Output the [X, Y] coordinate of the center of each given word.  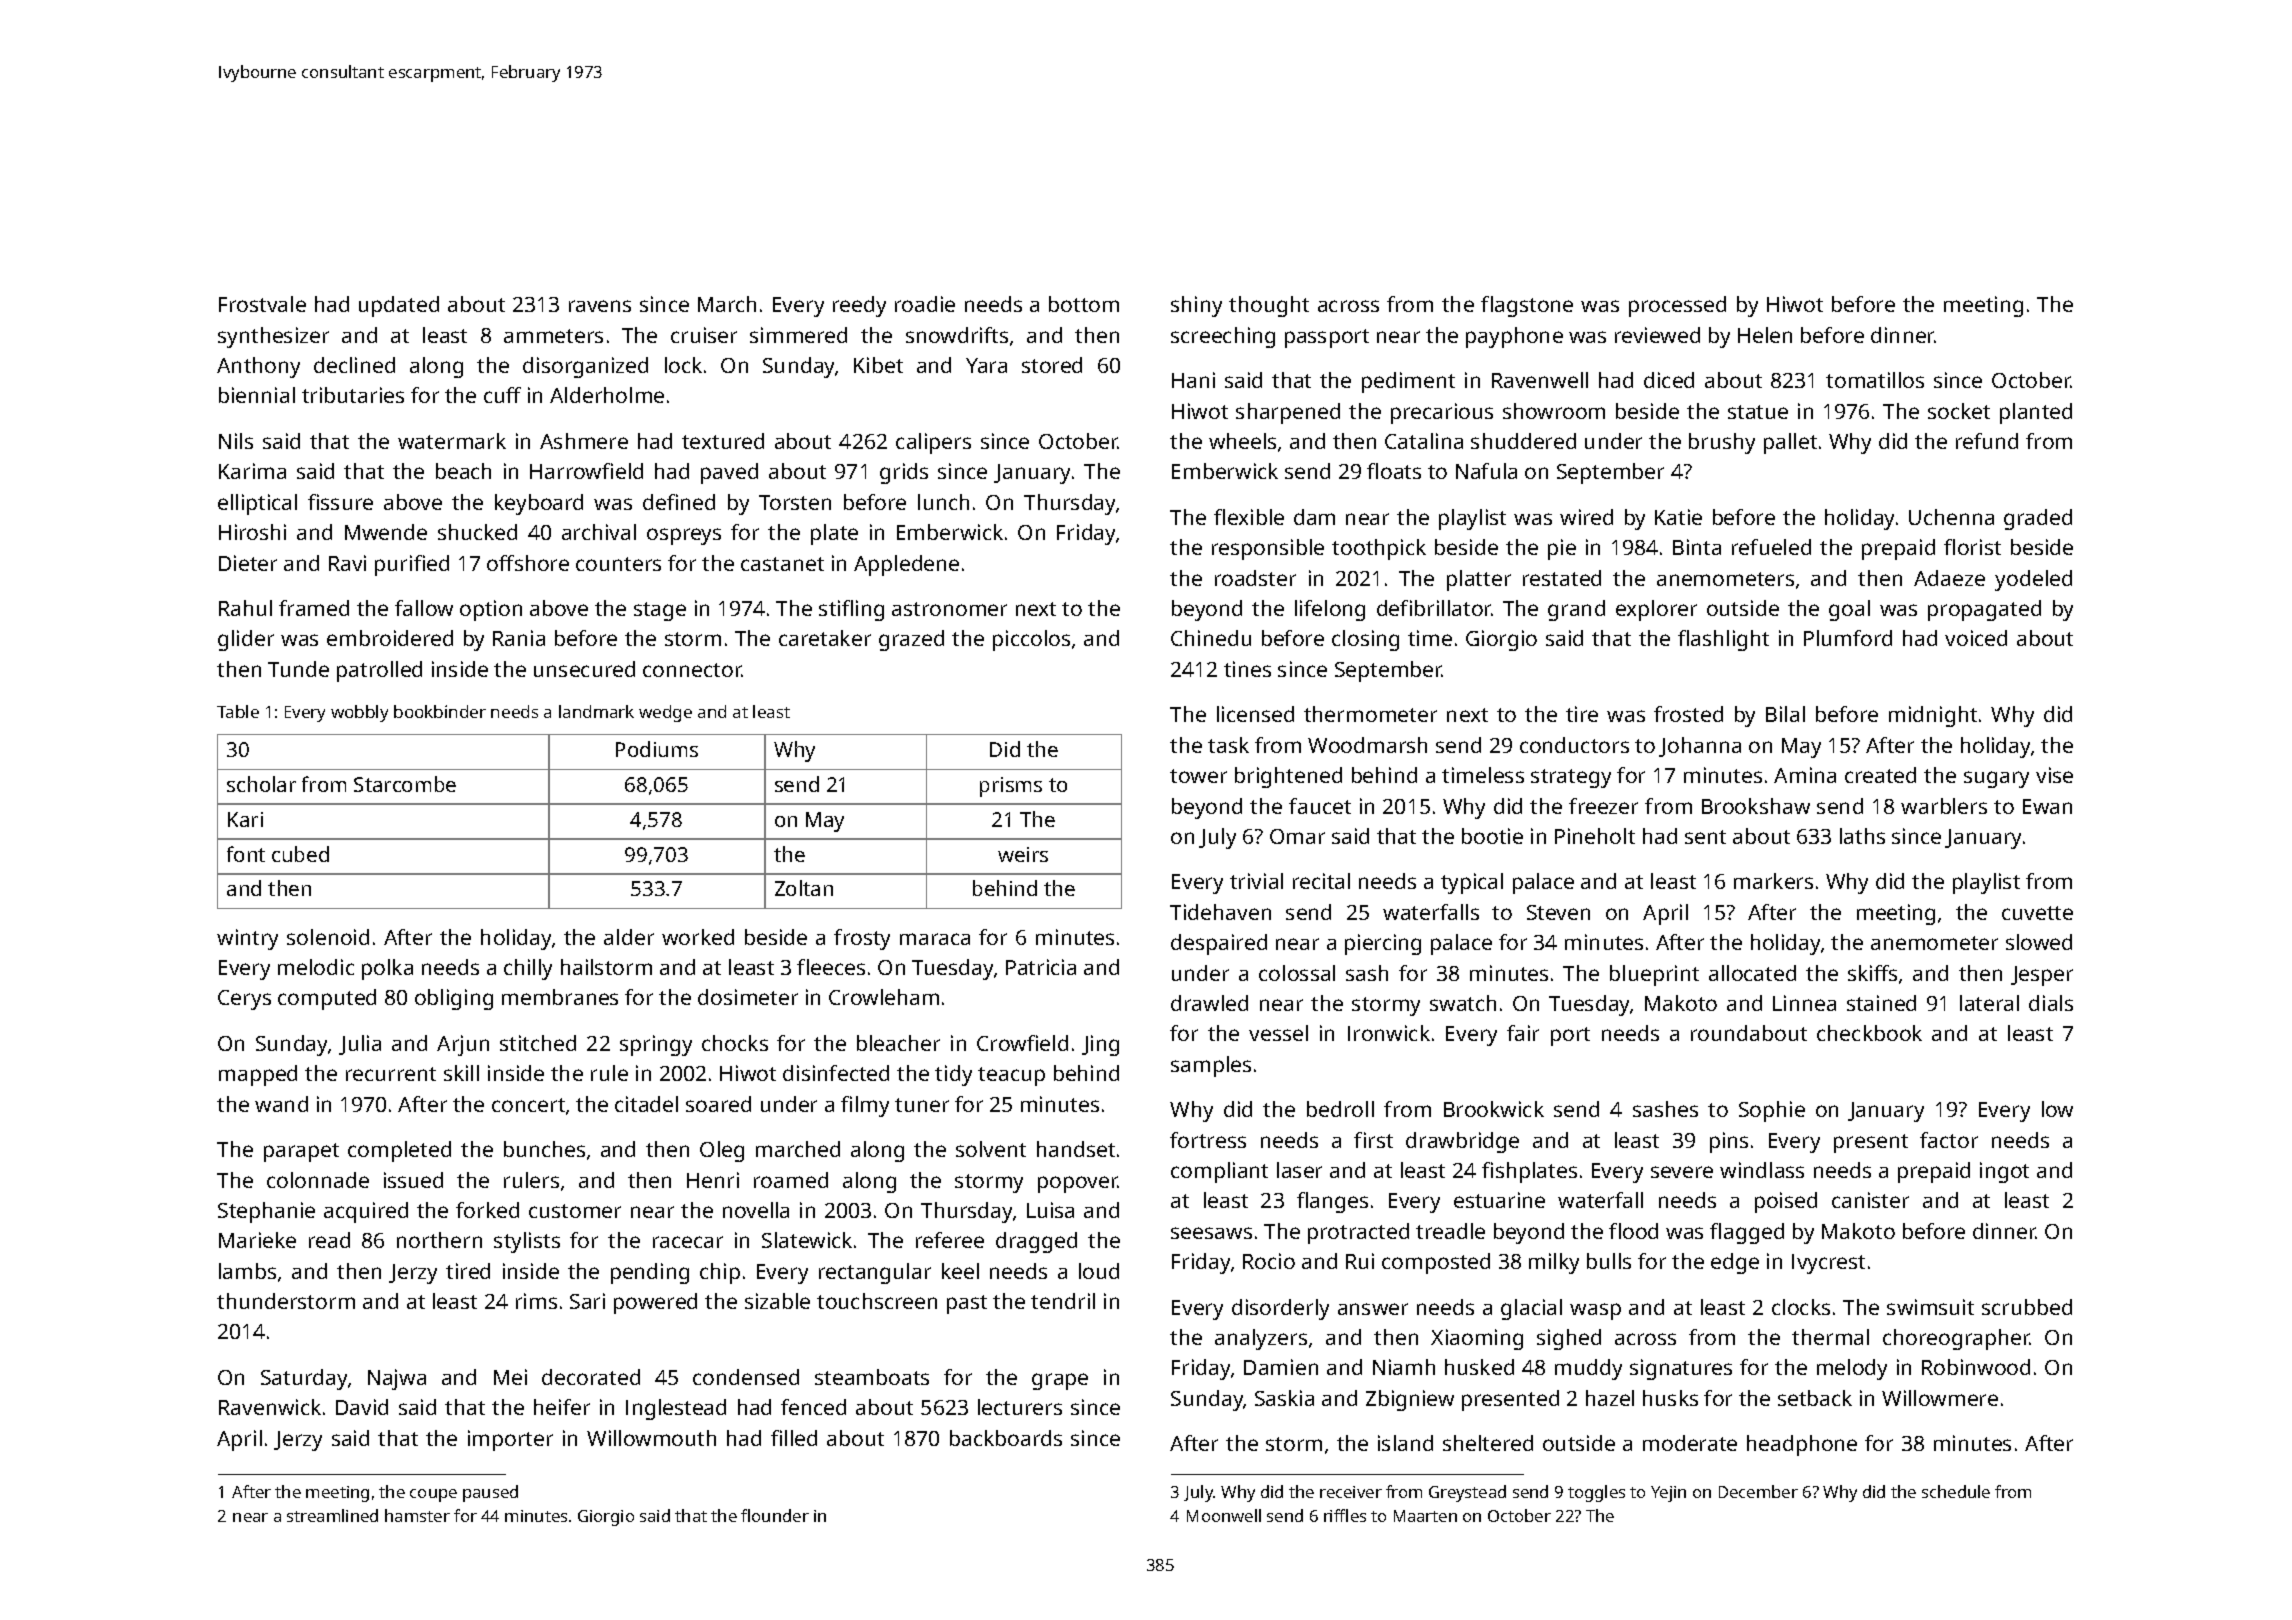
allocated [1752, 973]
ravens [600, 306]
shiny [1196, 306]
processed [1677, 306]
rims [536, 1301]
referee [950, 1240]
